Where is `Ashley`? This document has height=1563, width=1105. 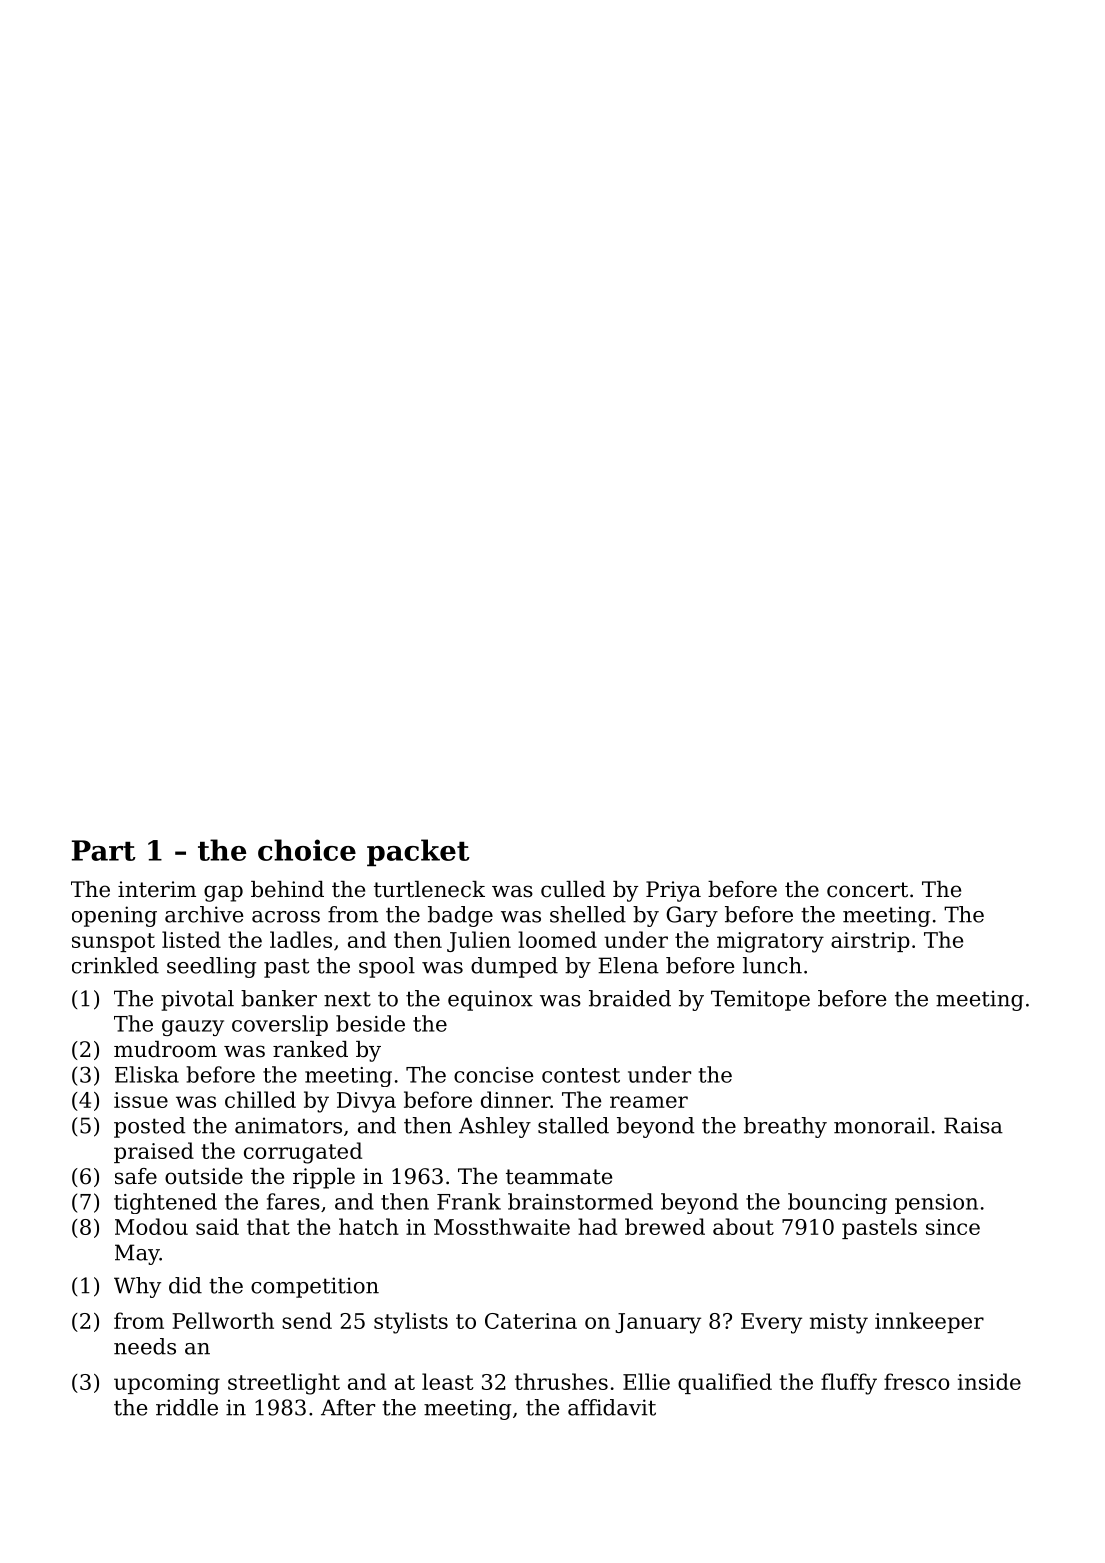 Ashley is located at coordinates (495, 1127).
